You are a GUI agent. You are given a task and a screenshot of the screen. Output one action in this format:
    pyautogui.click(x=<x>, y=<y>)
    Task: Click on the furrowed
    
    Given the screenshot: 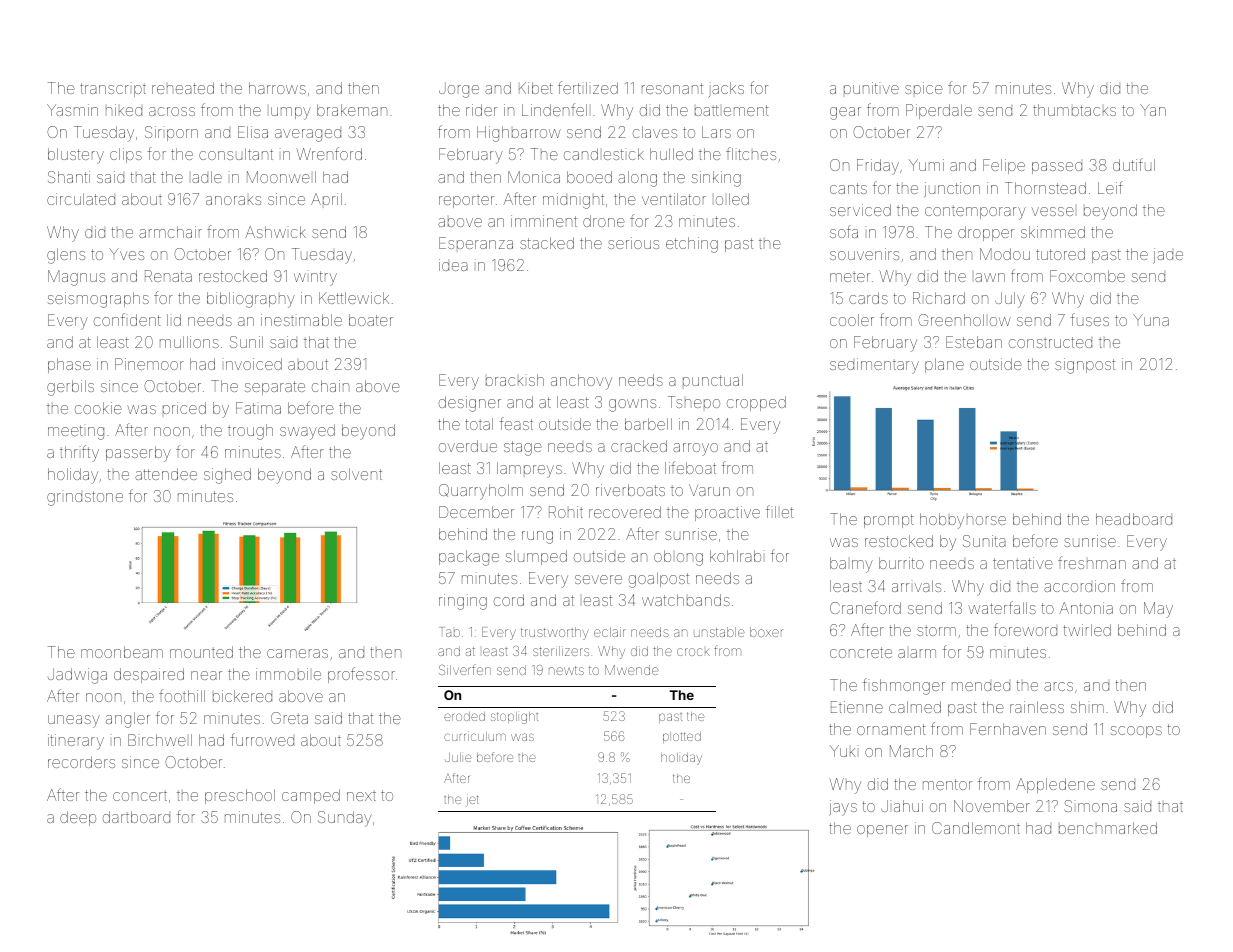 What is the action you would take?
    pyautogui.click(x=262, y=739)
